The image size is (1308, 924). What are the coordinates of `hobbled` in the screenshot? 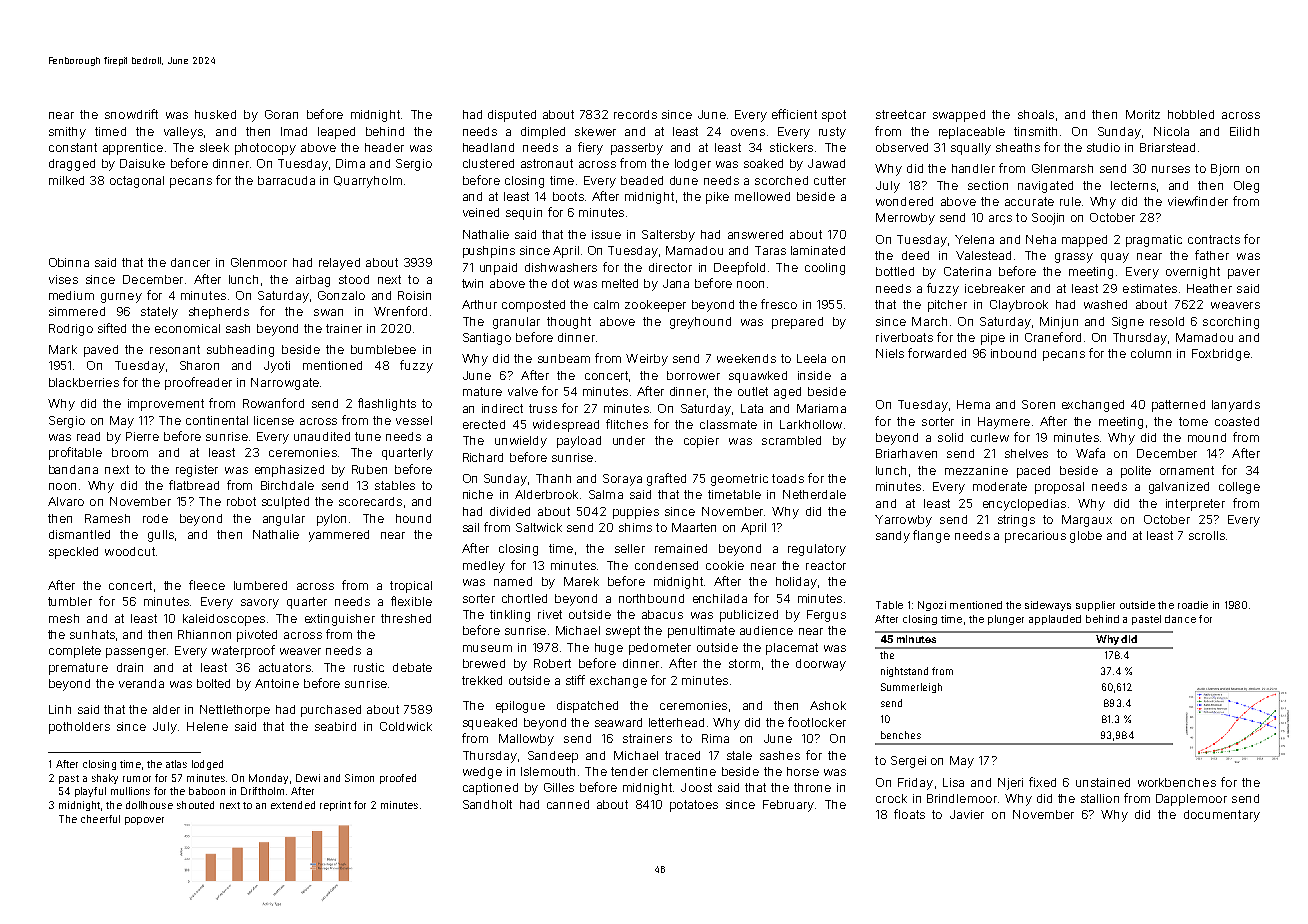 It's located at (1191, 114).
